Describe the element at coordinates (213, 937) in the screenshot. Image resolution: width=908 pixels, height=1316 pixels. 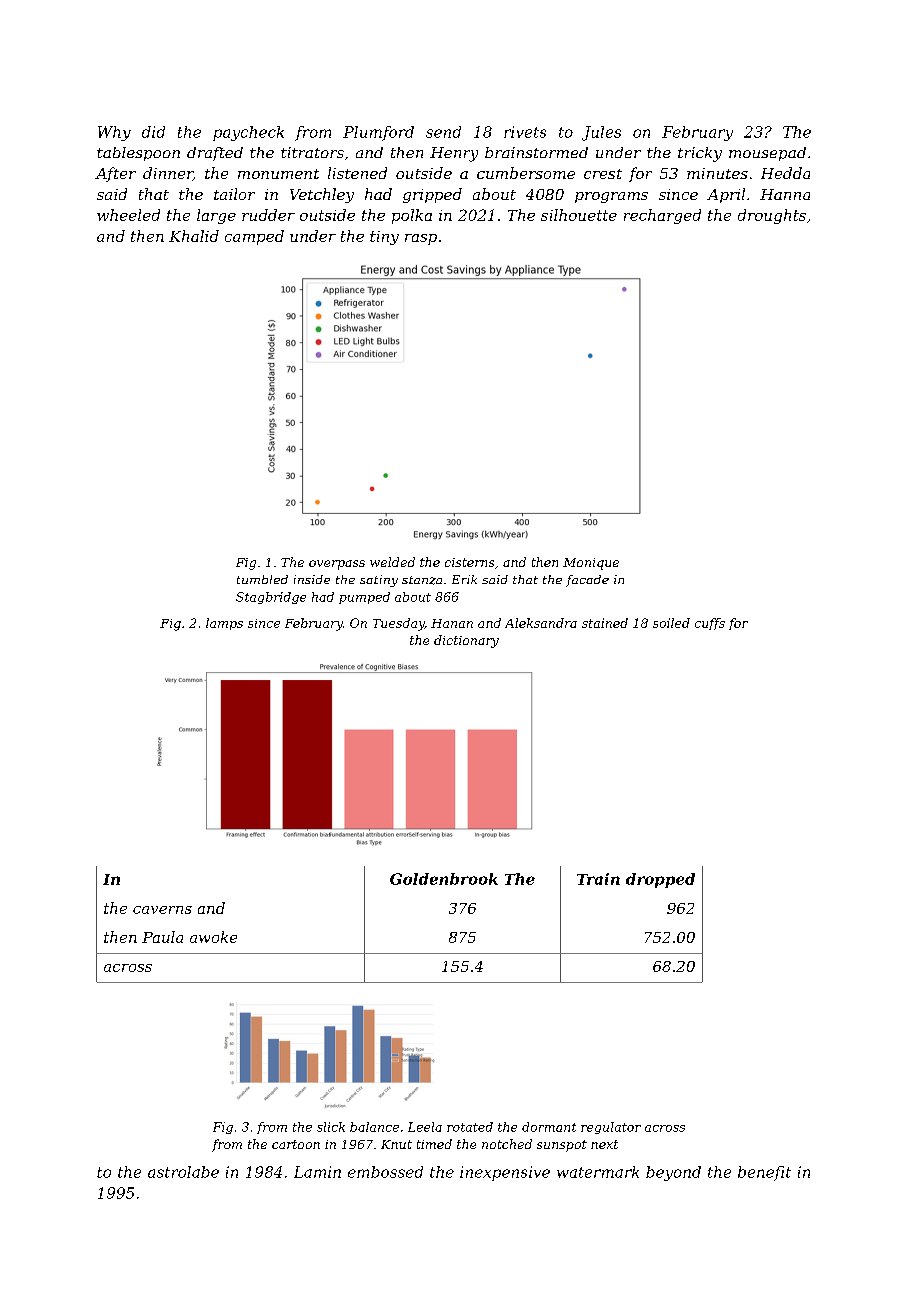
I see `awoke` at that location.
